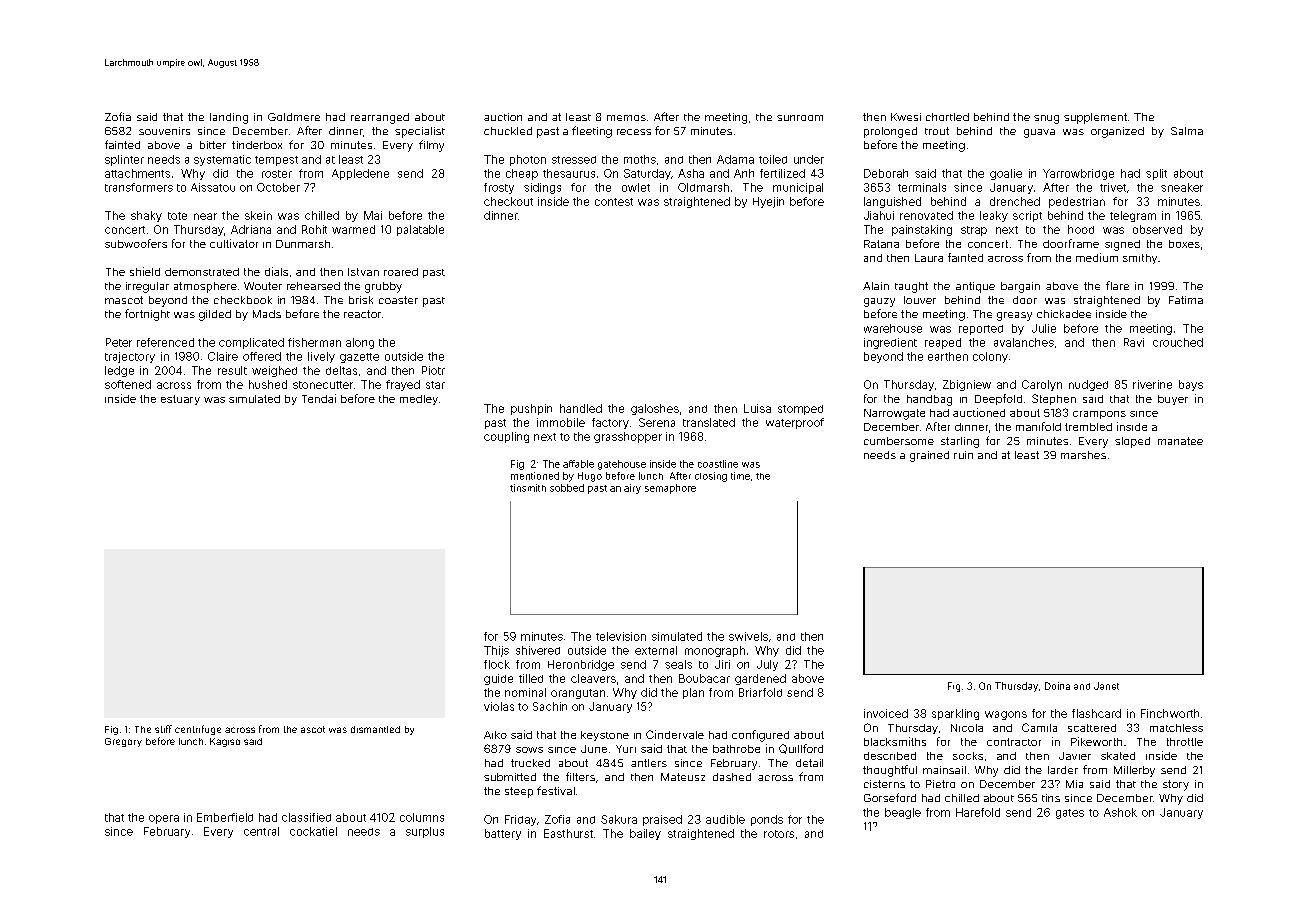 Image resolution: width=1308 pixels, height=924 pixels. What do you see at coordinates (567, 488) in the screenshot?
I see `sobbed` at bounding box center [567, 488].
